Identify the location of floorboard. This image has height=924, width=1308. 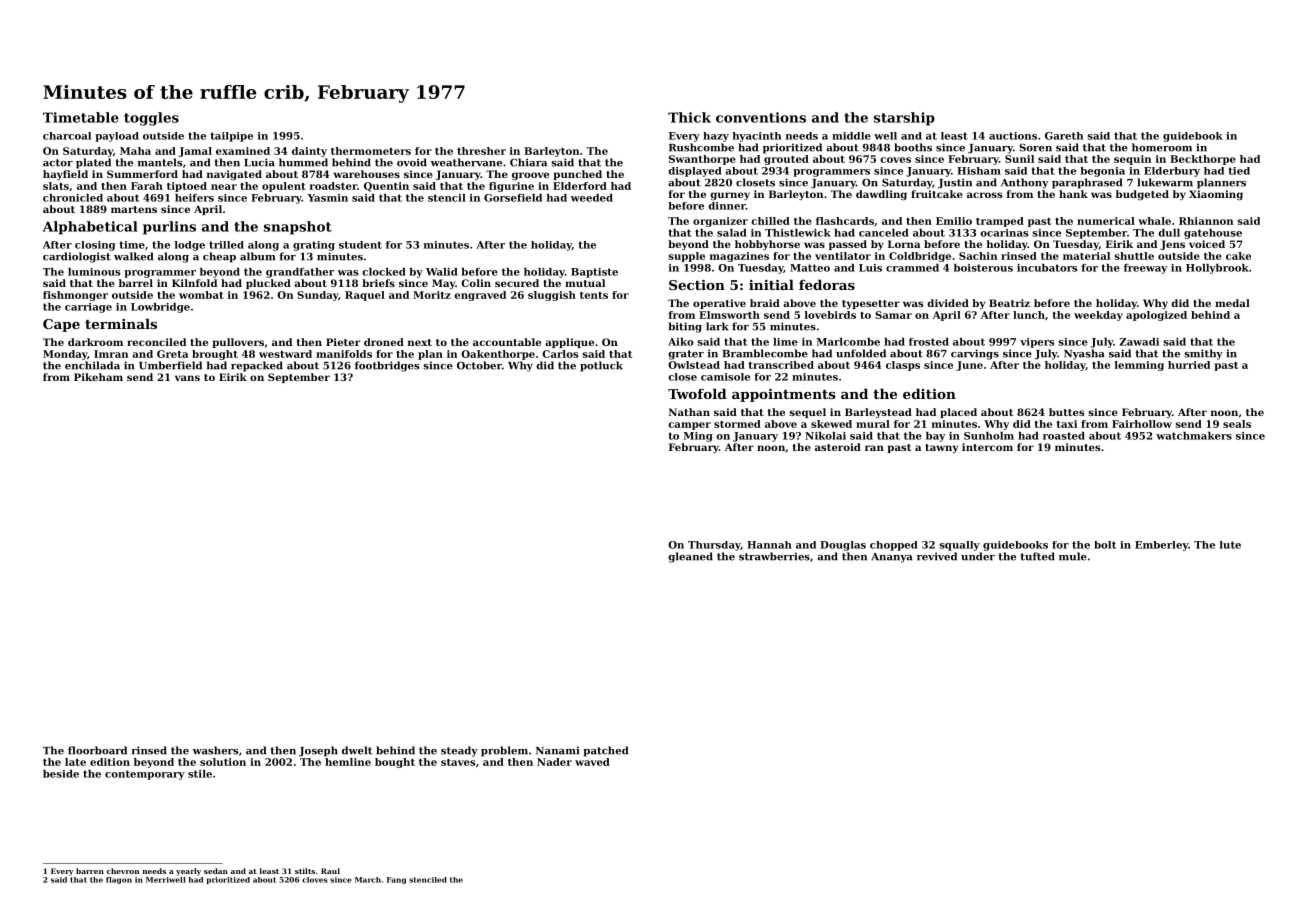
(97, 750).
